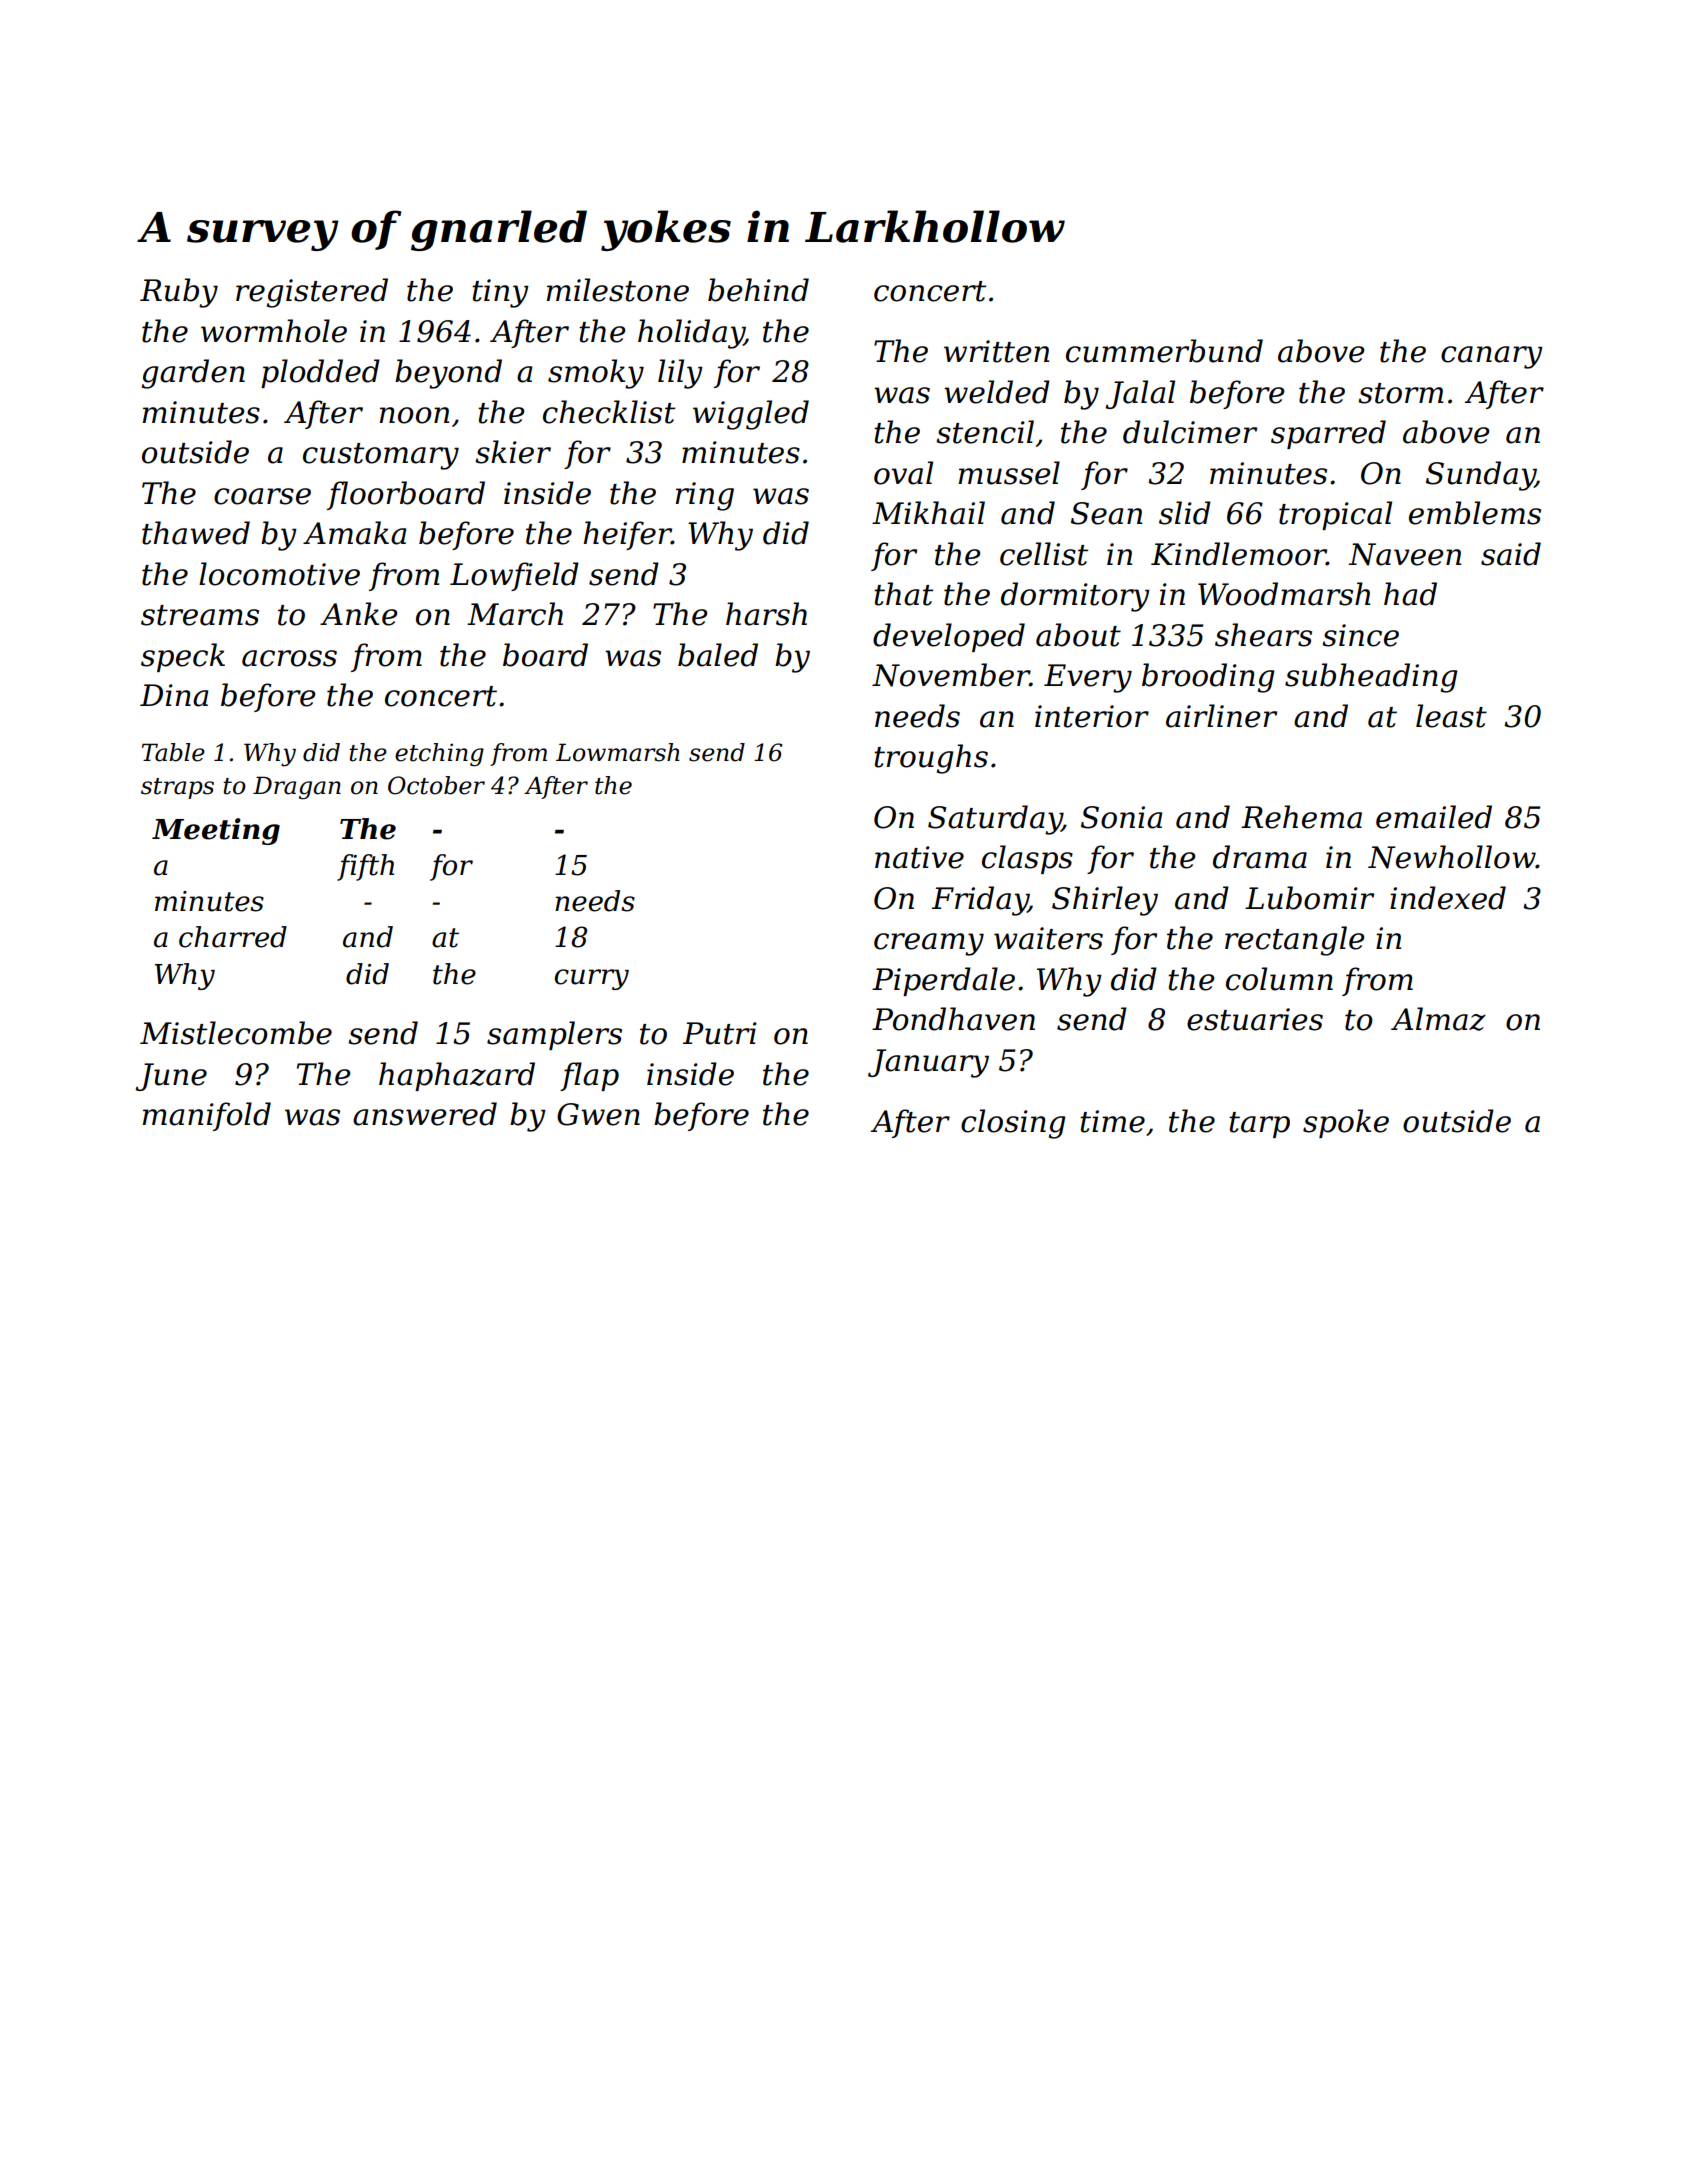 Image resolution: width=1683 pixels, height=2178 pixels. I want to click on closing, so click(1013, 1124).
